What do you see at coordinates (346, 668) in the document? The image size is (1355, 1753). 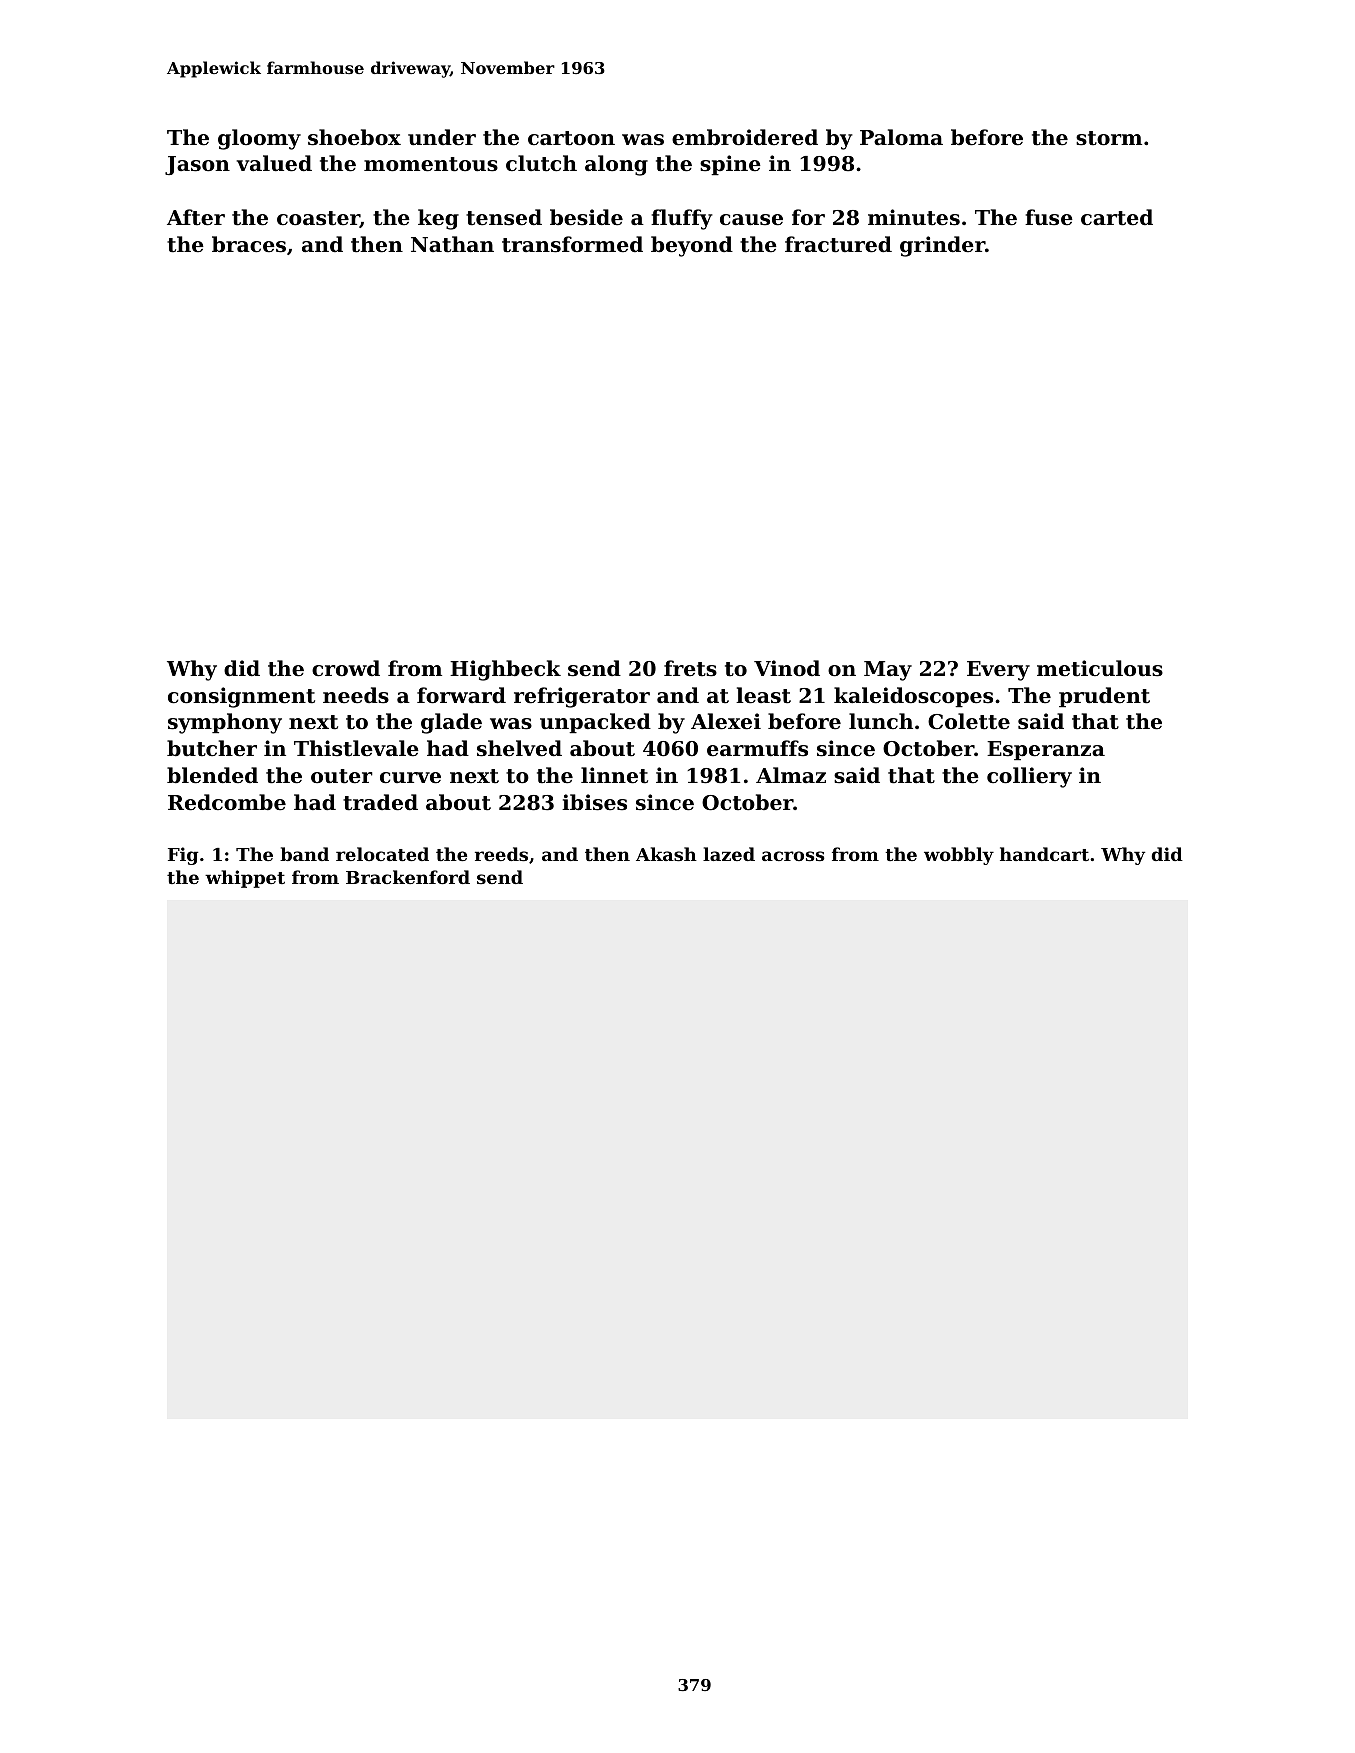 I see `crowd` at bounding box center [346, 668].
